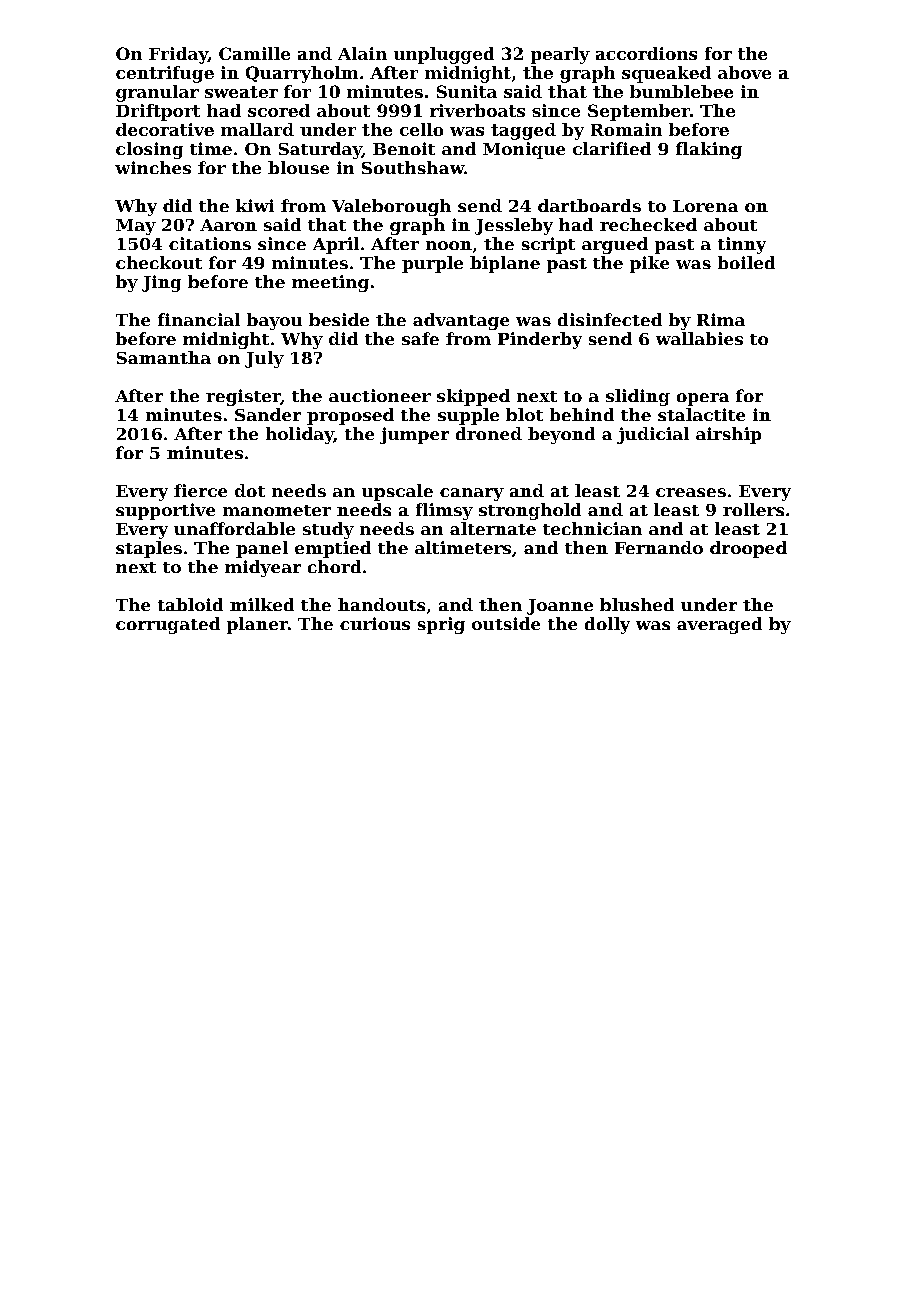 The image size is (908, 1316). What do you see at coordinates (540, 340) in the screenshot?
I see `Pinderby` at bounding box center [540, 340].
